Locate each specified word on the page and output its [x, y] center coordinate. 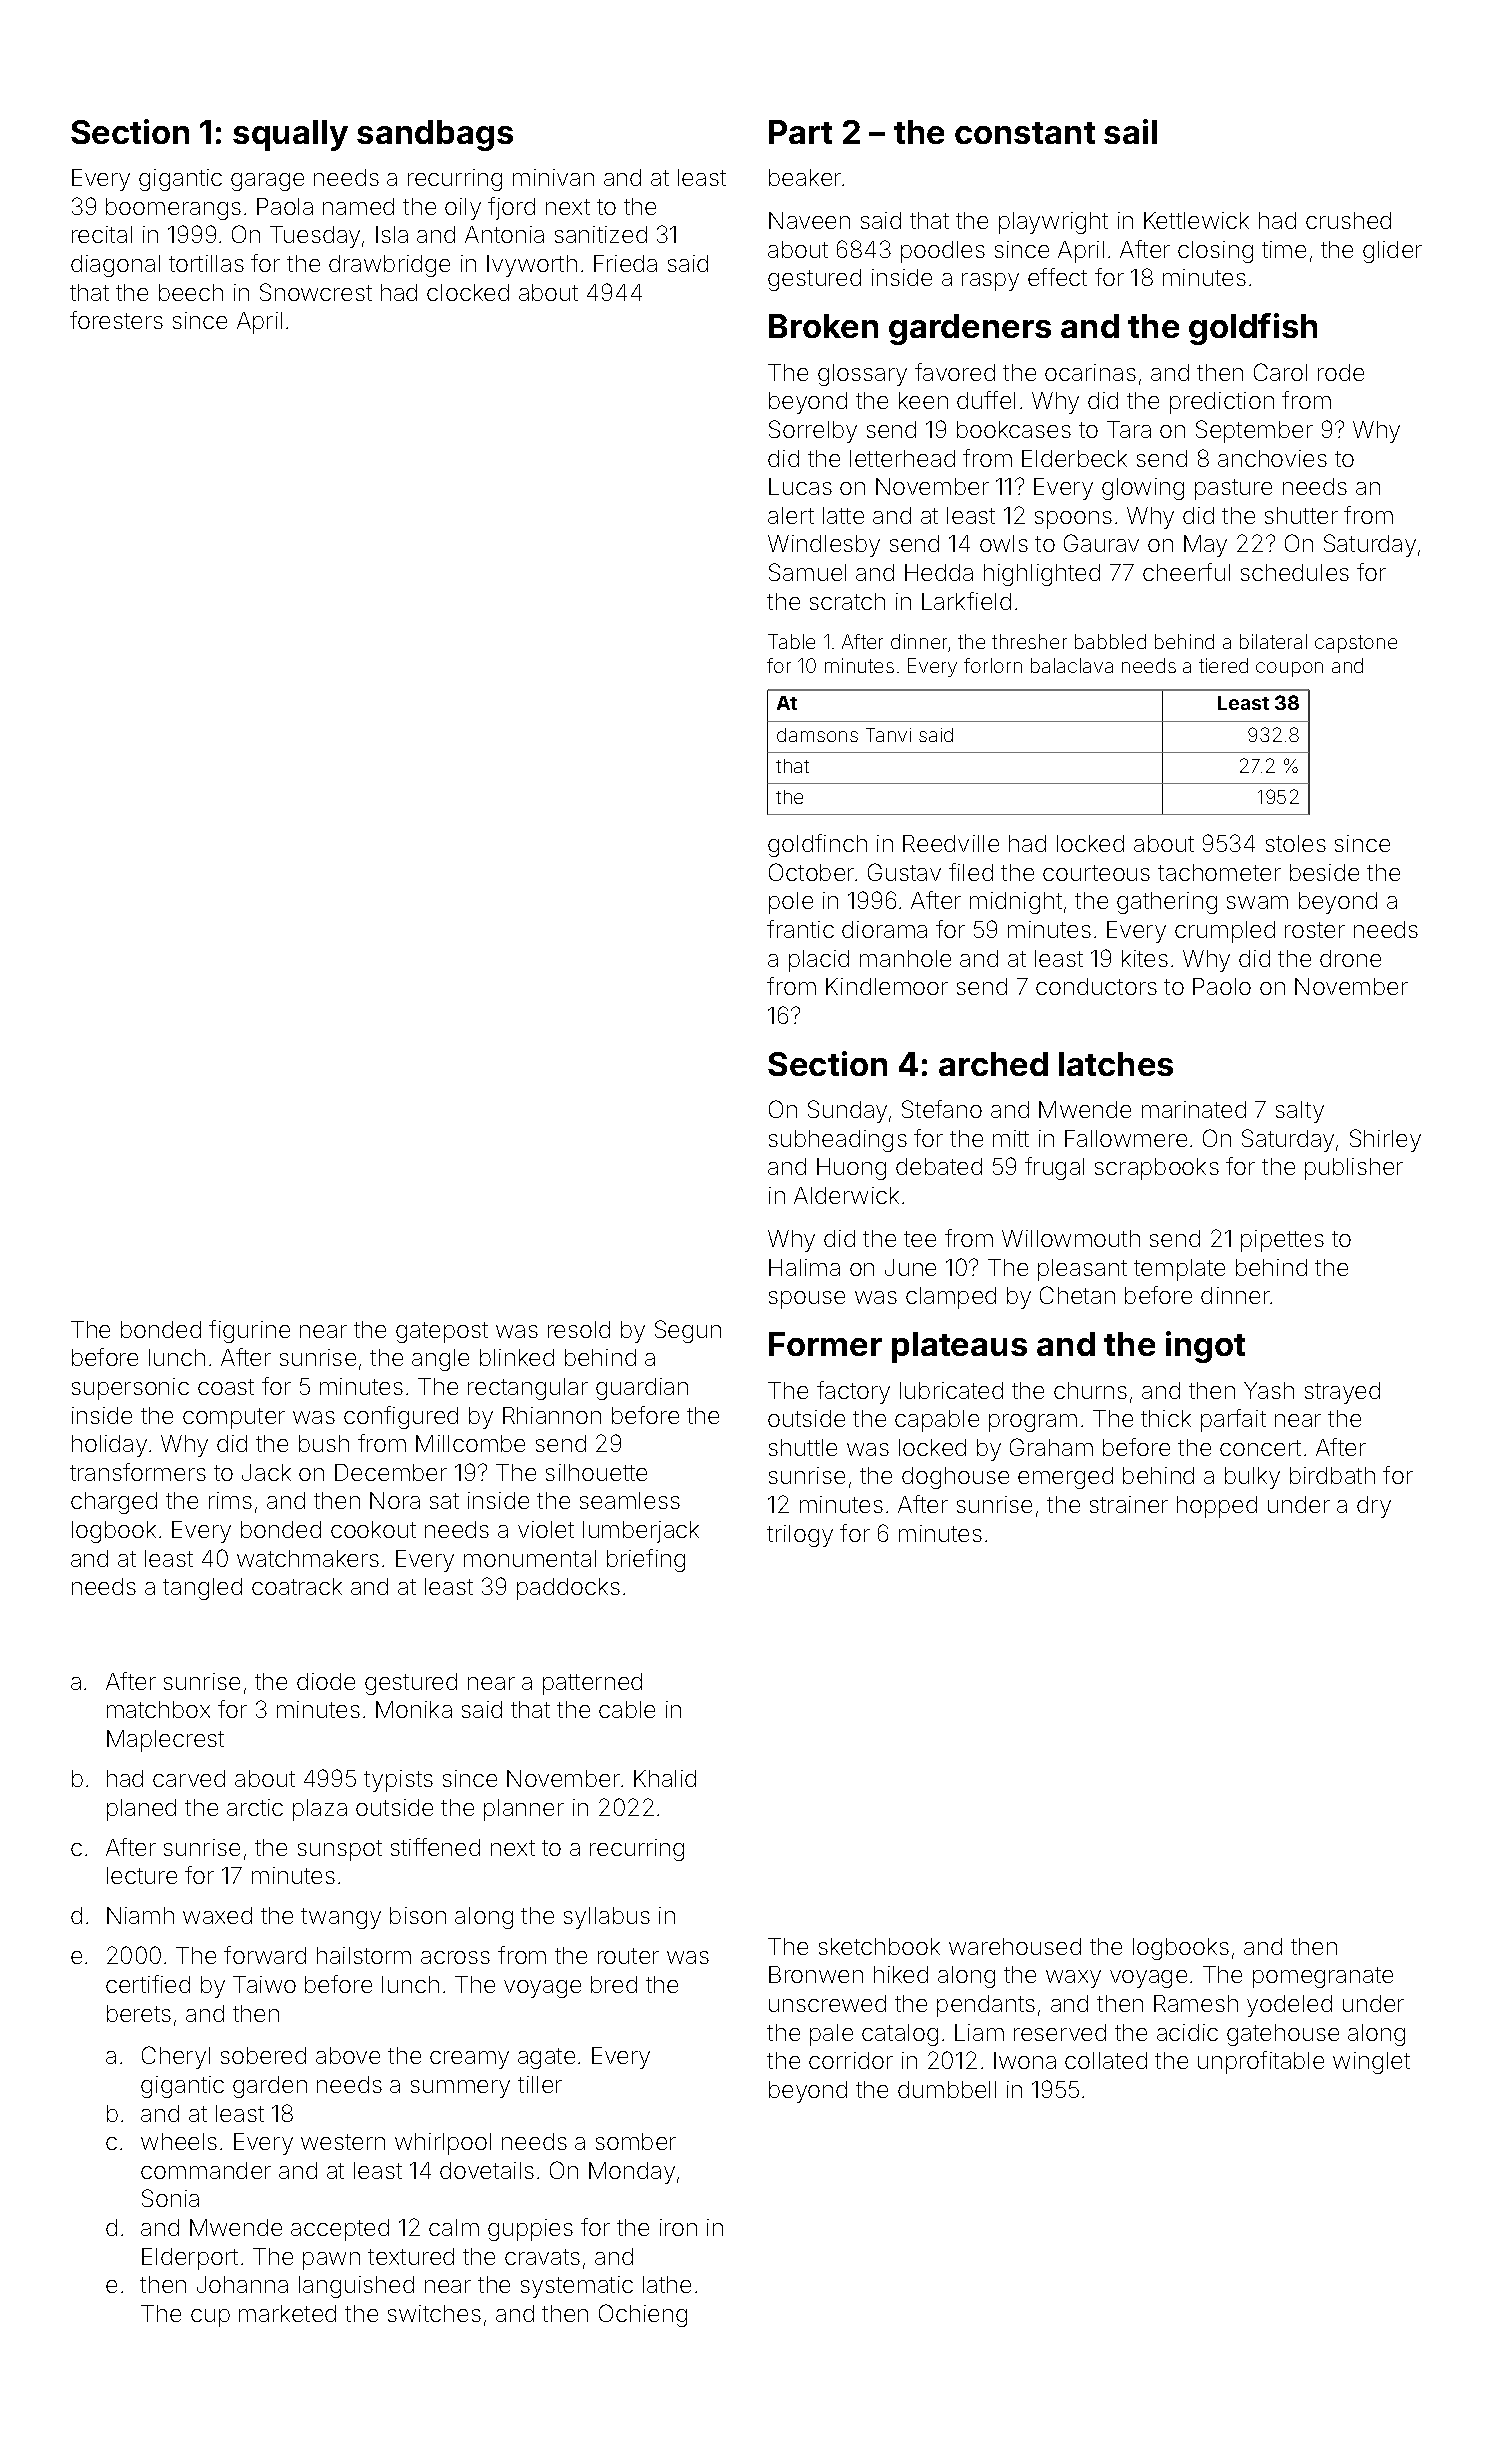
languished [356, 2287]
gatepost [442, 1332]
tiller [540, 2084]
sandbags [435, 135]
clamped [951, 1298]
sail [1130, 131]
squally [290, 135]
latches [1116, 1064]
